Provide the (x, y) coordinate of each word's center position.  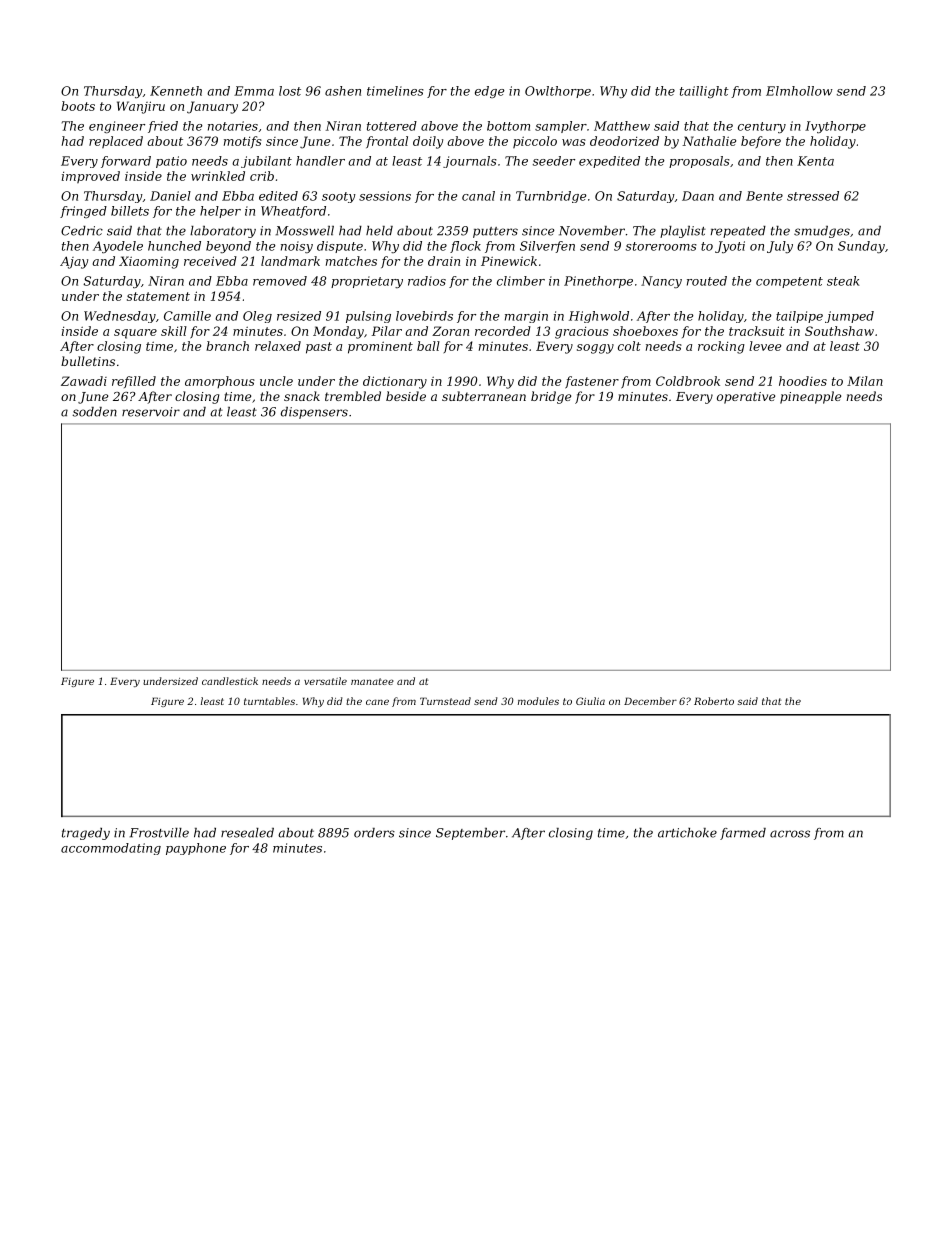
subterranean (484, 396)
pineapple (810, 397)
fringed (83, 212)
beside (406, 396)
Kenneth (176, 91)
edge (490, 92)
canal (478, 196)
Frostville (159, 833)
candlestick (230, 681)
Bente (764, 196)
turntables (269, 701)
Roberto (714, 701)
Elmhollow (799, 91)
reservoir (151, 412)
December (650, 701)
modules (538, 701)
